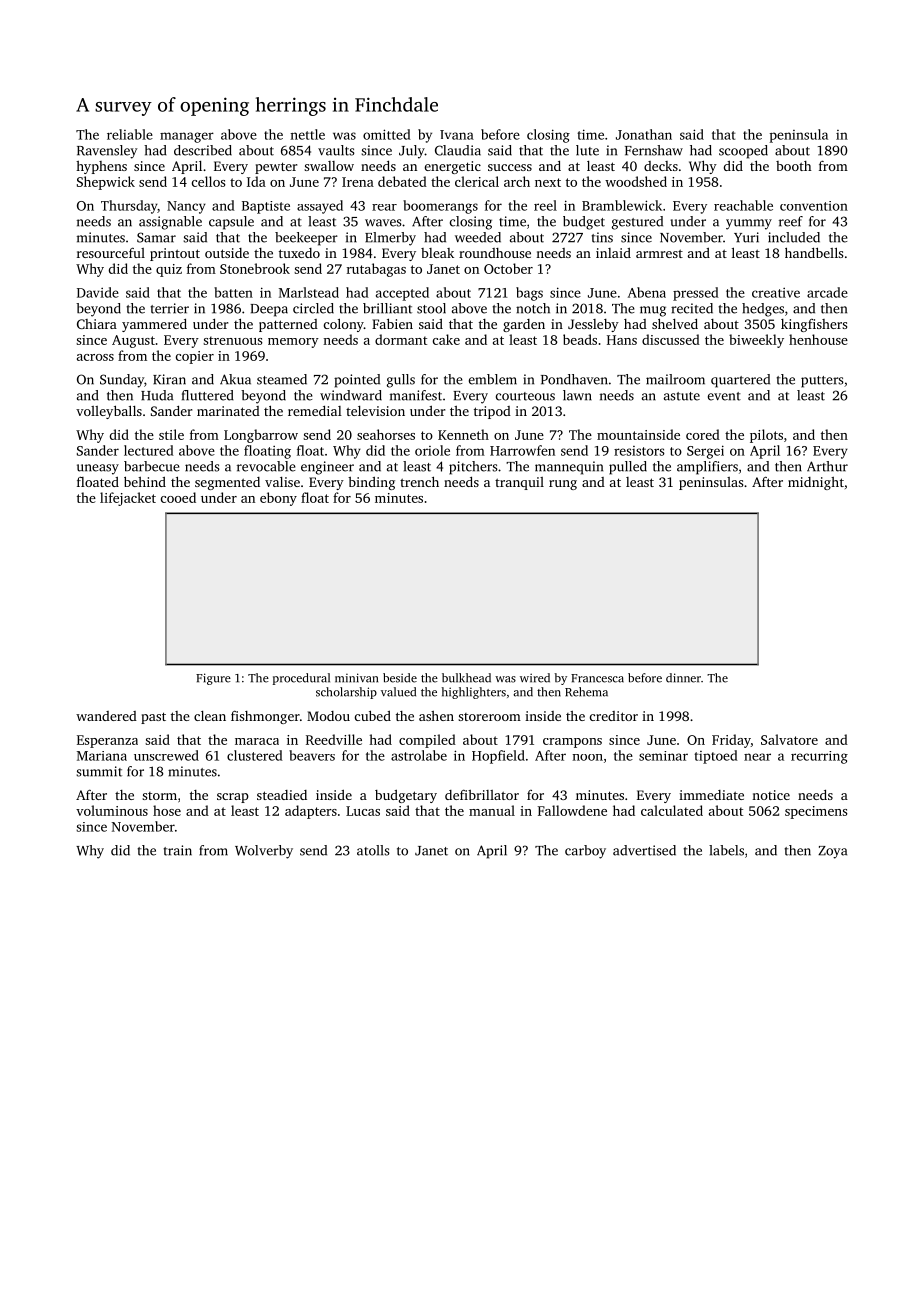 The width and height of the screenshot is (924, 1308). I want to click on train, so click(178, 850).
